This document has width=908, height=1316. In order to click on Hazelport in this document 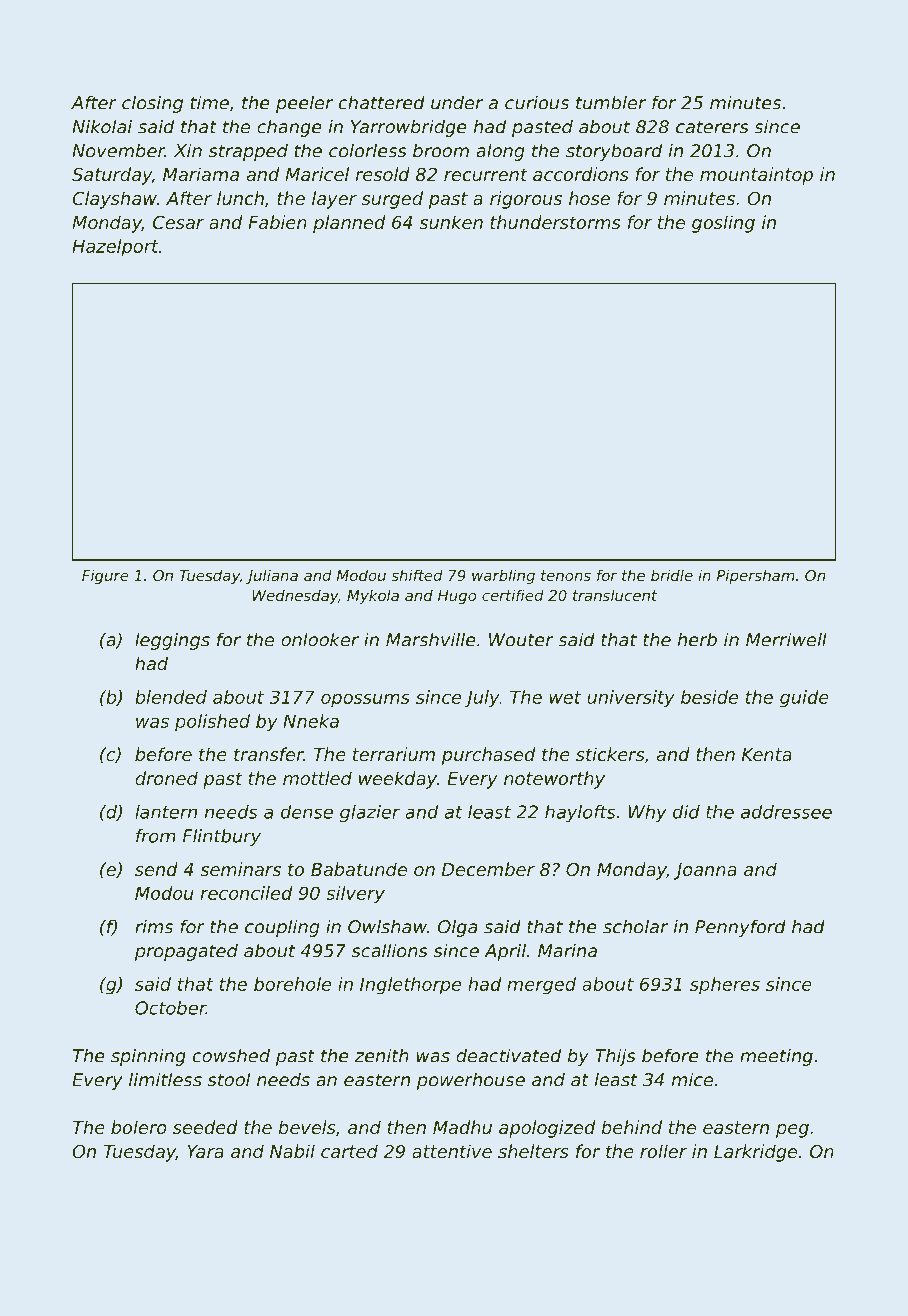, I will do `click(115, 248)`.
